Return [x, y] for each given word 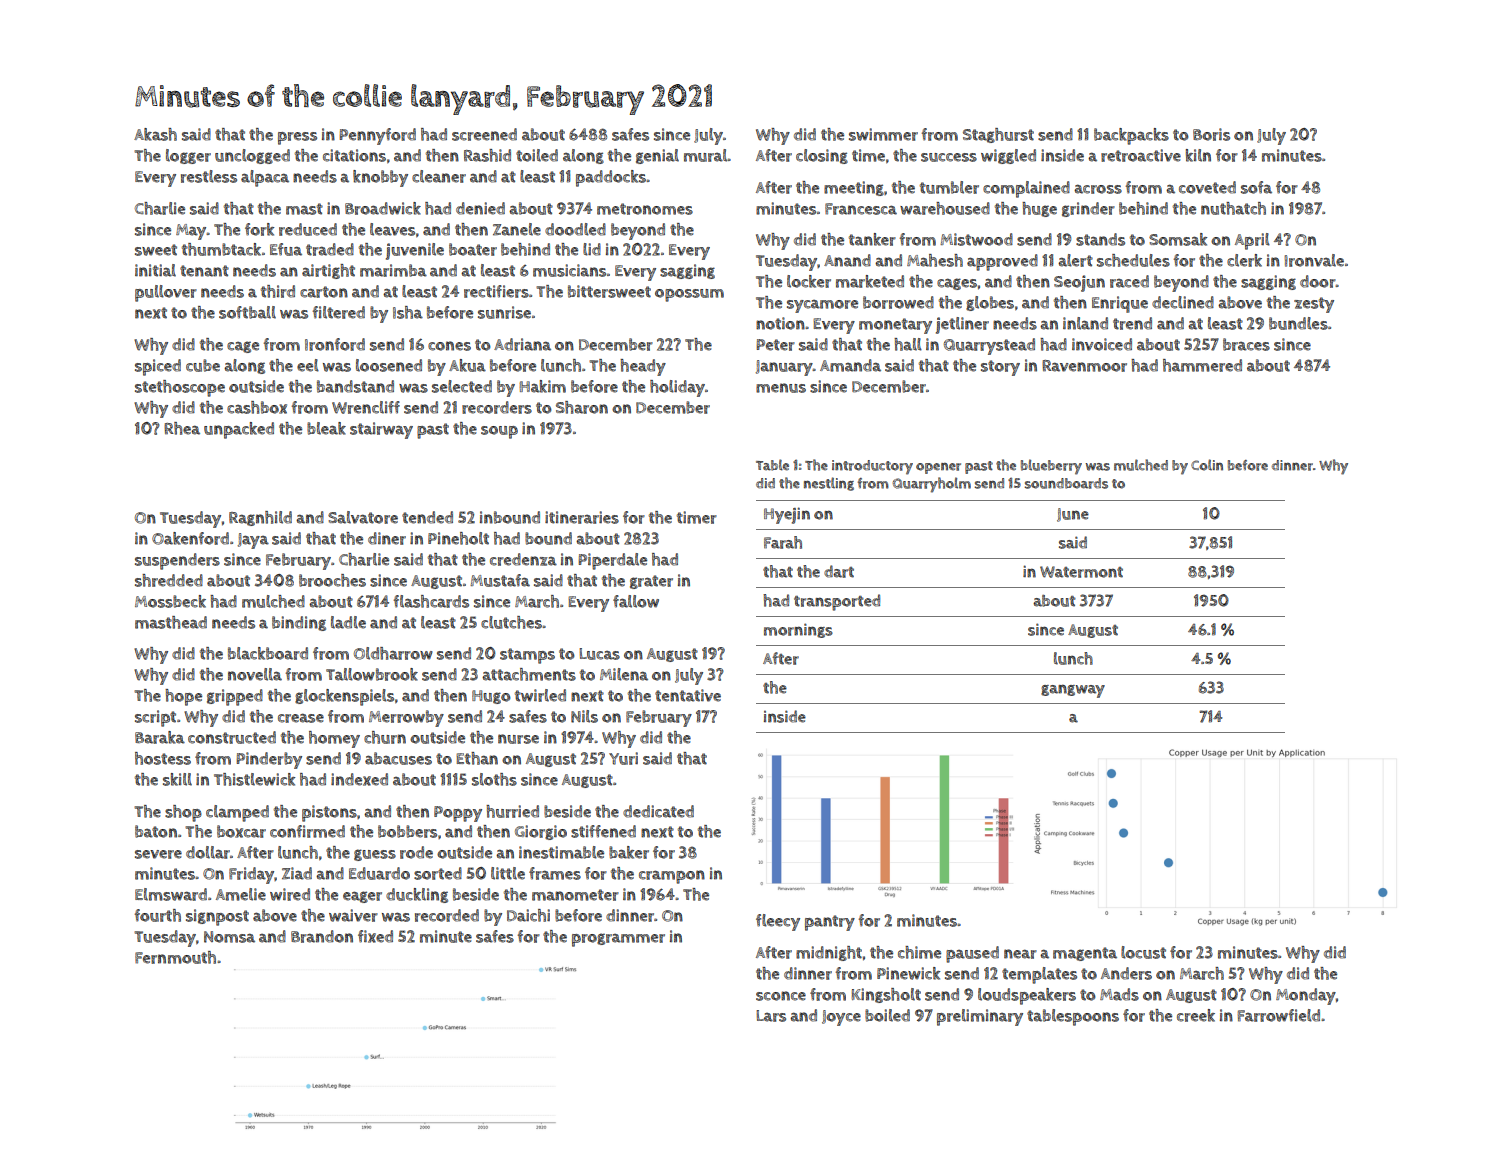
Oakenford [190, 538]
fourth [158, 915]
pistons [329, 813]
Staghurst [998, 135]
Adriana [522, 344]
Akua [467, 365]
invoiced [1102, 344]
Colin [1207, 465]
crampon [672, 877]
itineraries [582, 517]
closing [822, 156]
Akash [155, 134]
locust [1143, 952]
